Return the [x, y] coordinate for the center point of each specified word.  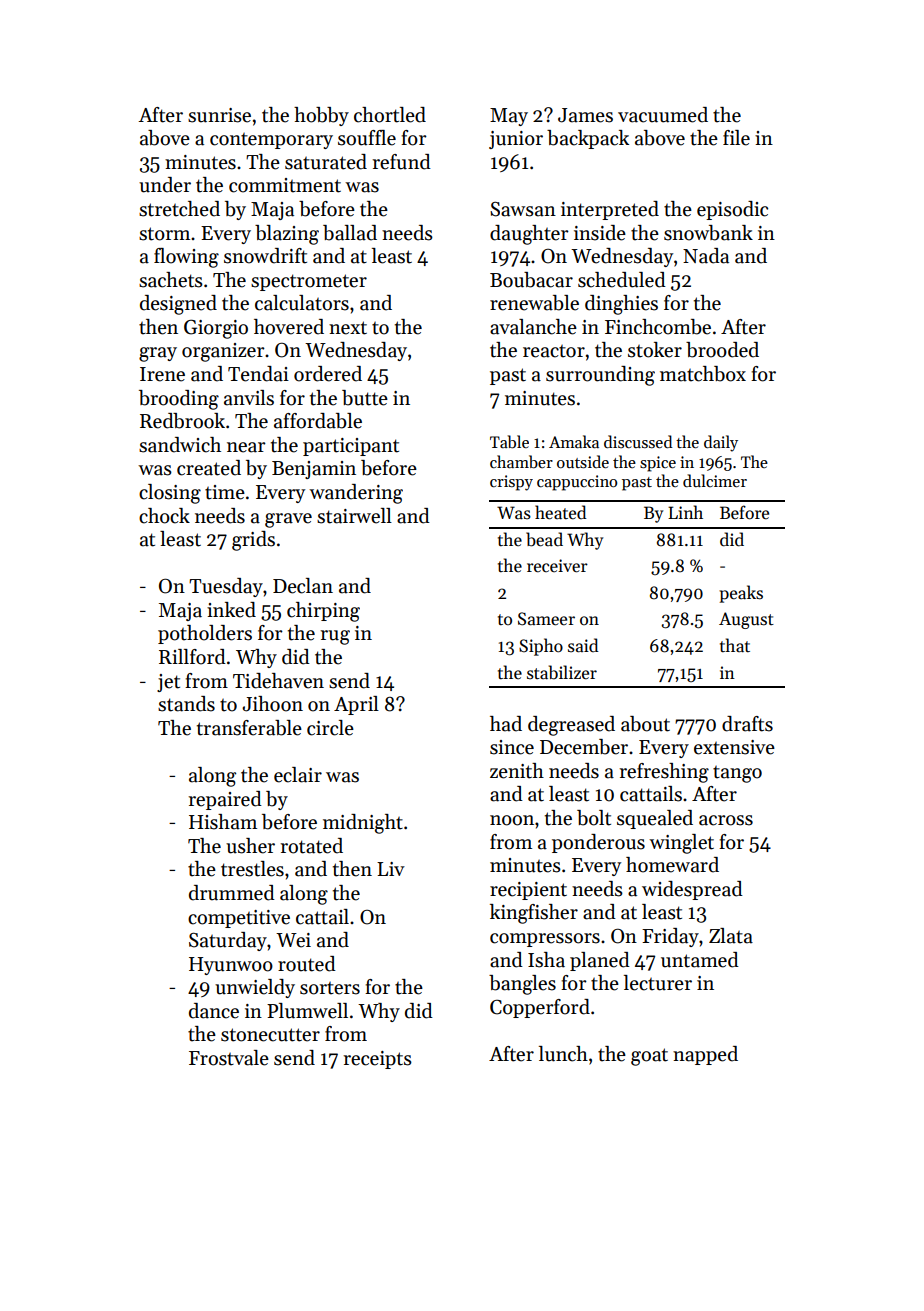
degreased [571, 726]
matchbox [703, 374]
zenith [517, 771]
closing [170, 494]
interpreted [610, 210]
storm [164, 234]
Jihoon [272, 704]
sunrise [219, 115]
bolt [594, 818]
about [645, 724]
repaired [225, 800]
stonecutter [270, 1035]
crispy [511, 483]
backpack [588, 139]
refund [402, 162]
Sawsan [523, 209]
